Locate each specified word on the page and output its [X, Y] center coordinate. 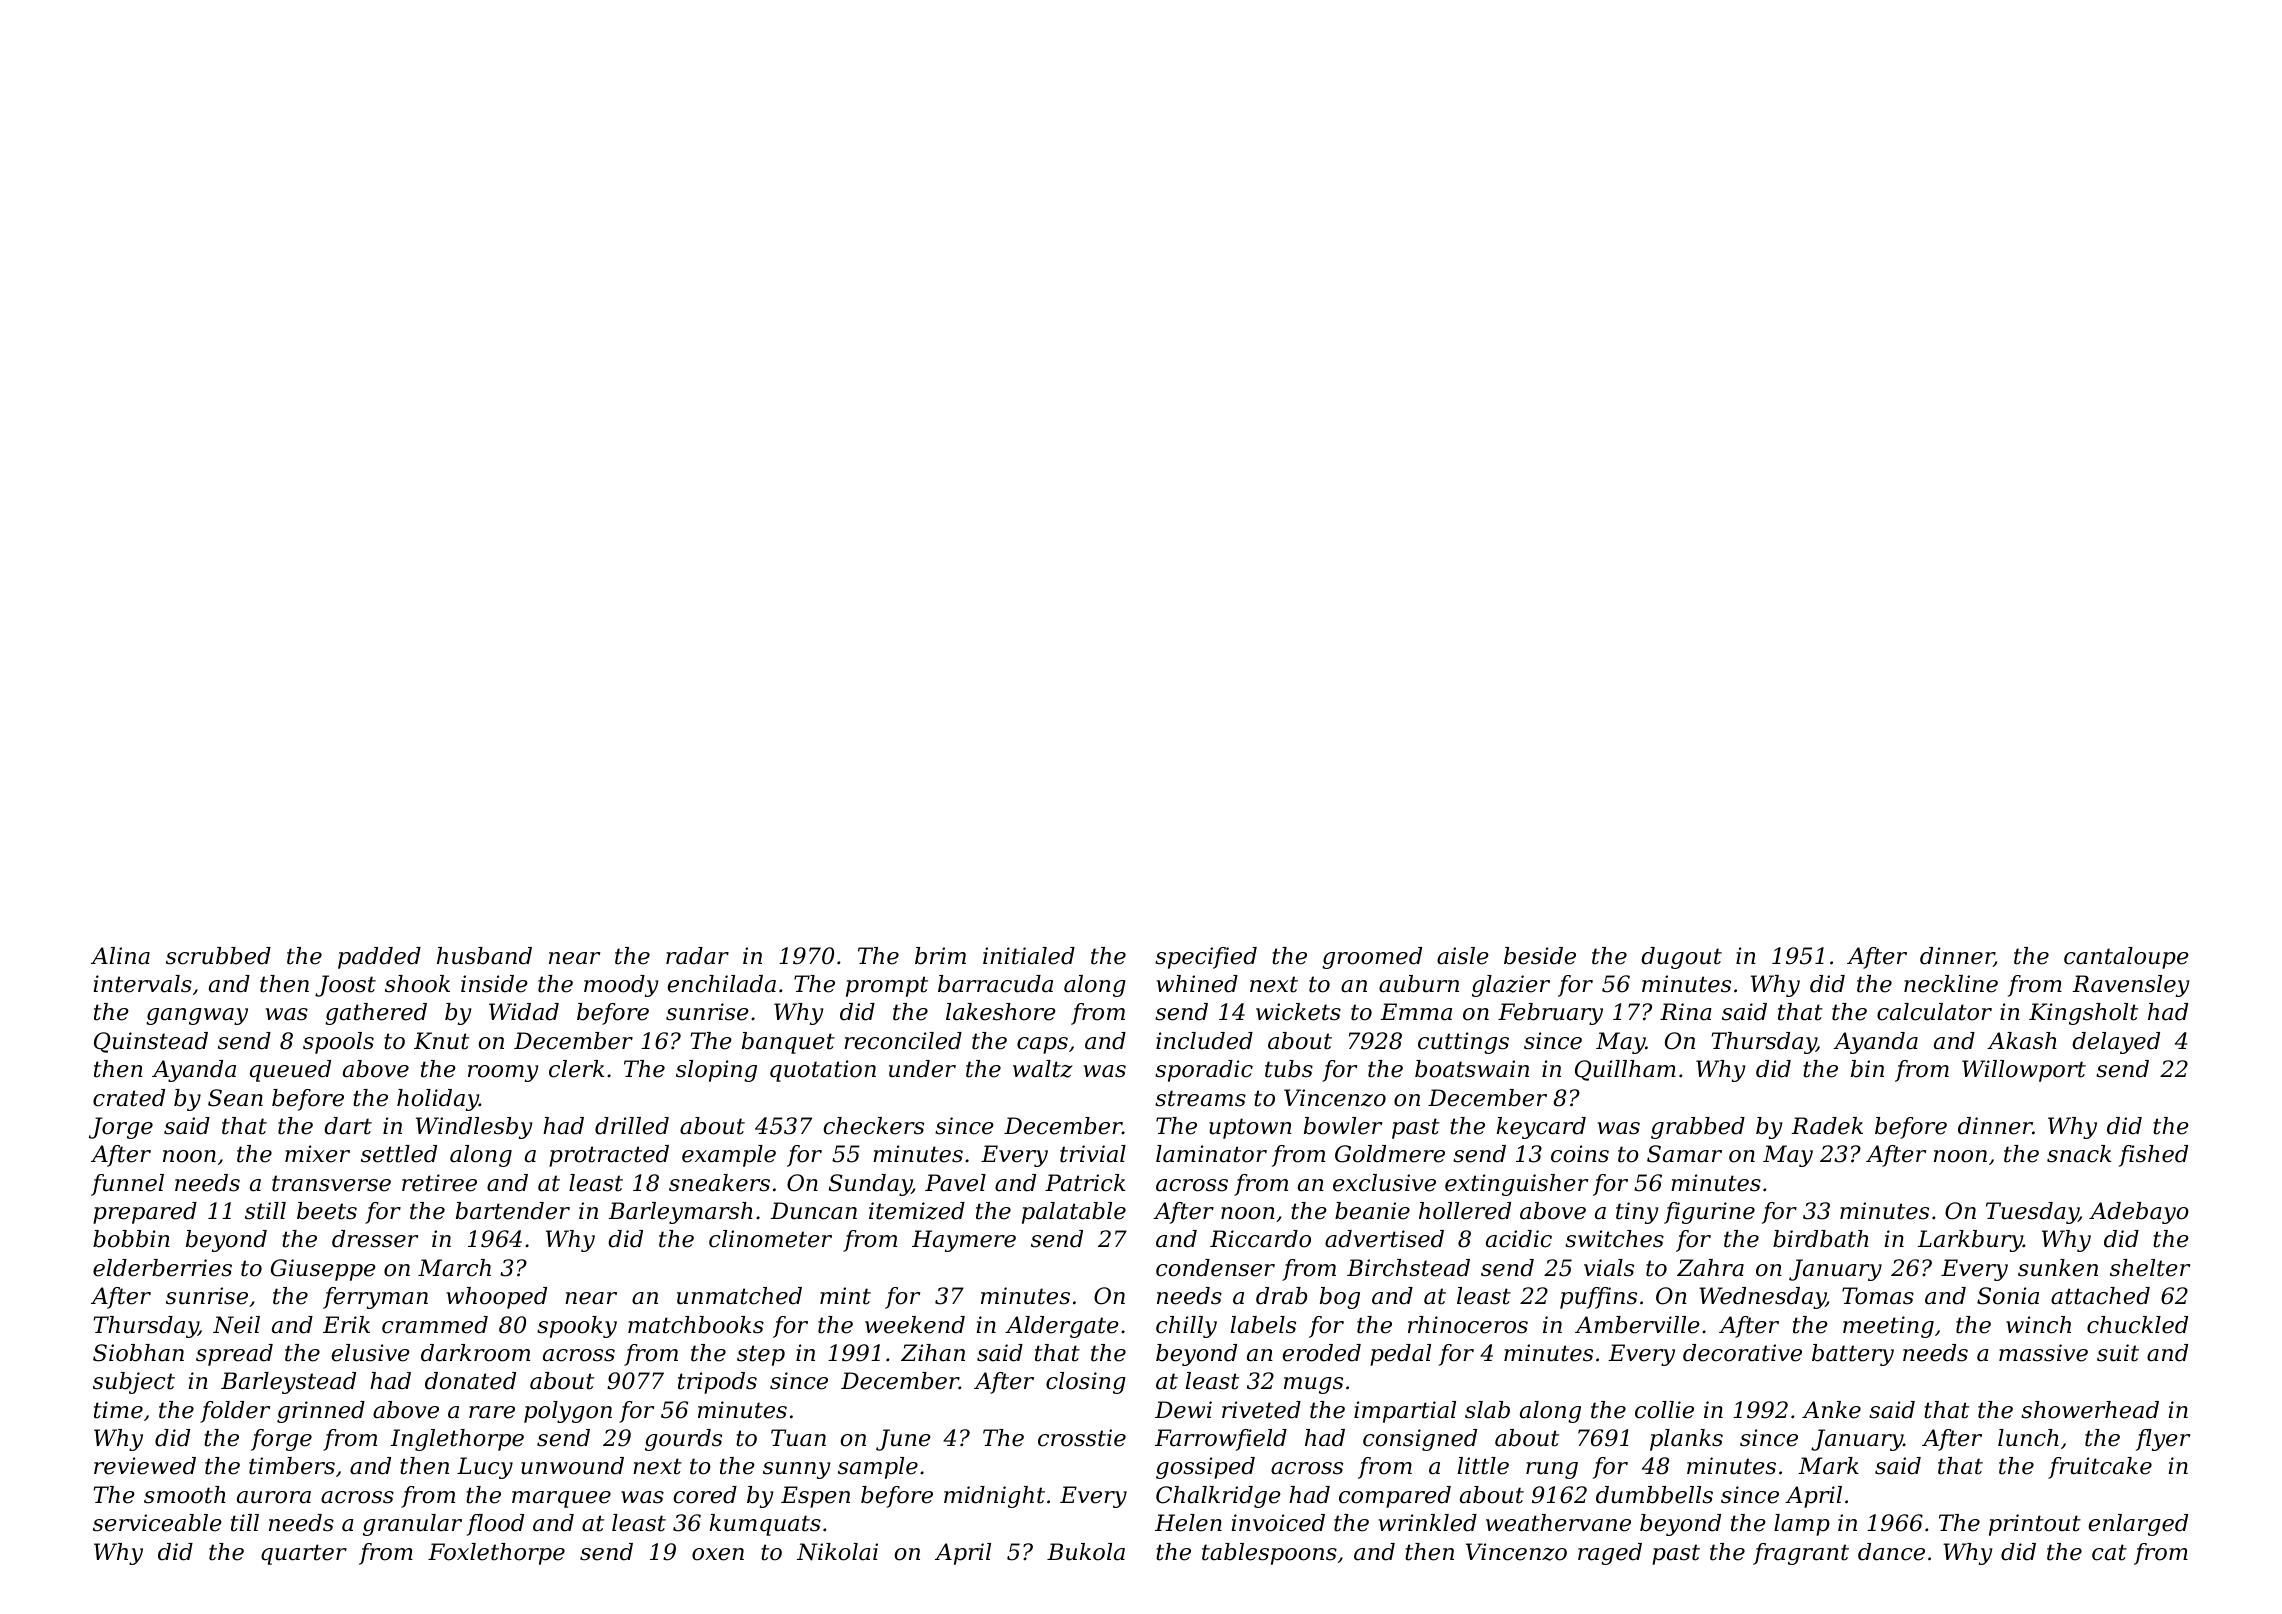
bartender [513, 1211]
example [729, 1156]
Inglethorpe [457, 1440]
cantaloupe [2126, 958]
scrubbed [218, 956]
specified [1206, 958]
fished [2153, 1156]
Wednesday [1762, 1298]
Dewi [1183, 1410]
